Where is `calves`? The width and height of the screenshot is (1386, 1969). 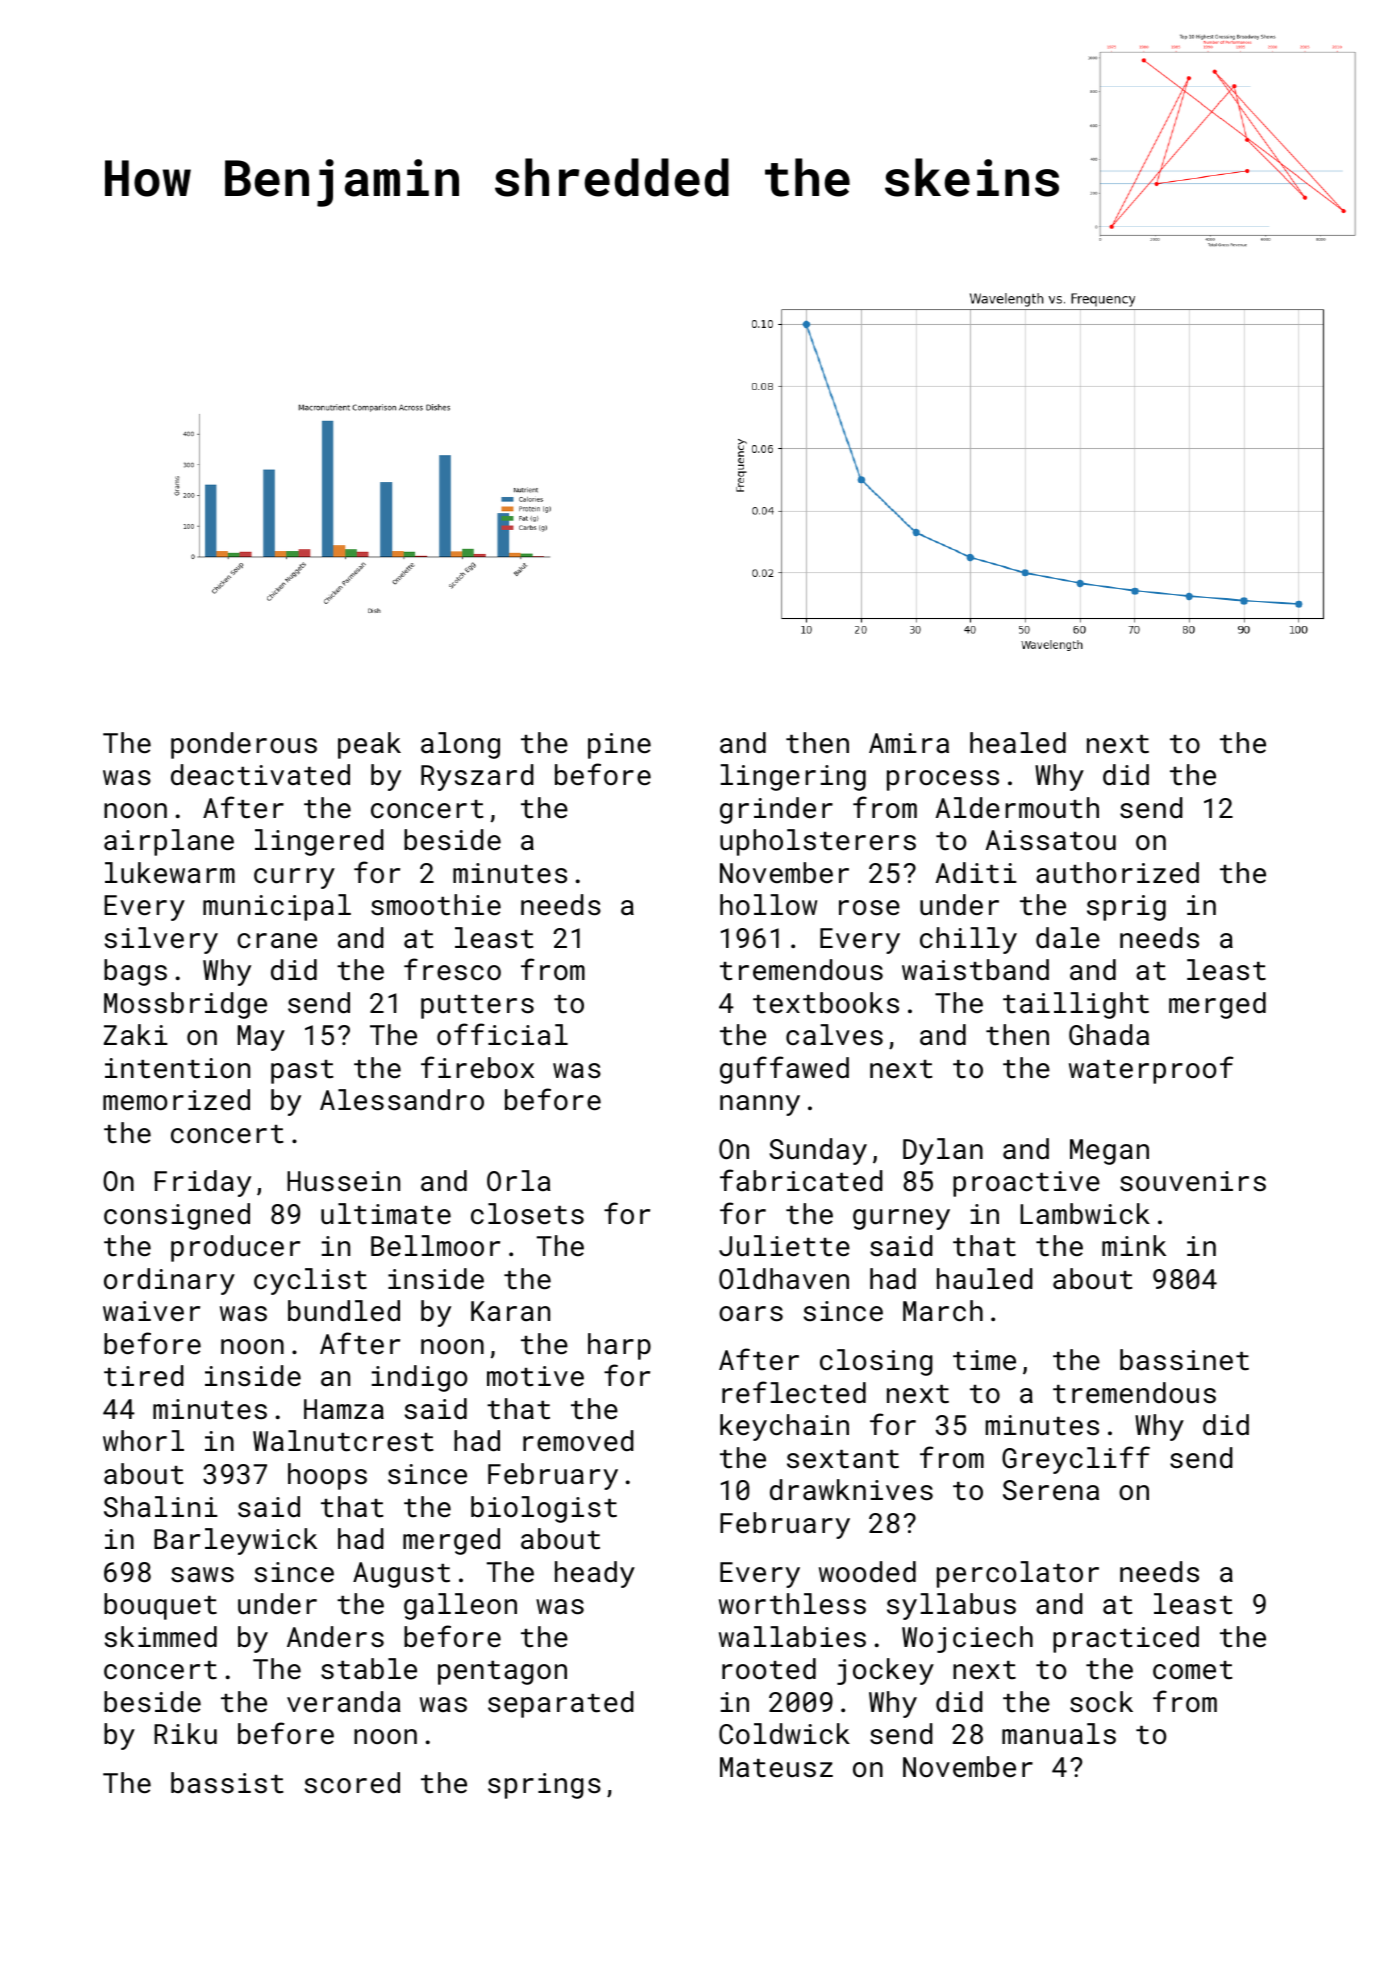
calves is located at coordinates (834, 1035).
